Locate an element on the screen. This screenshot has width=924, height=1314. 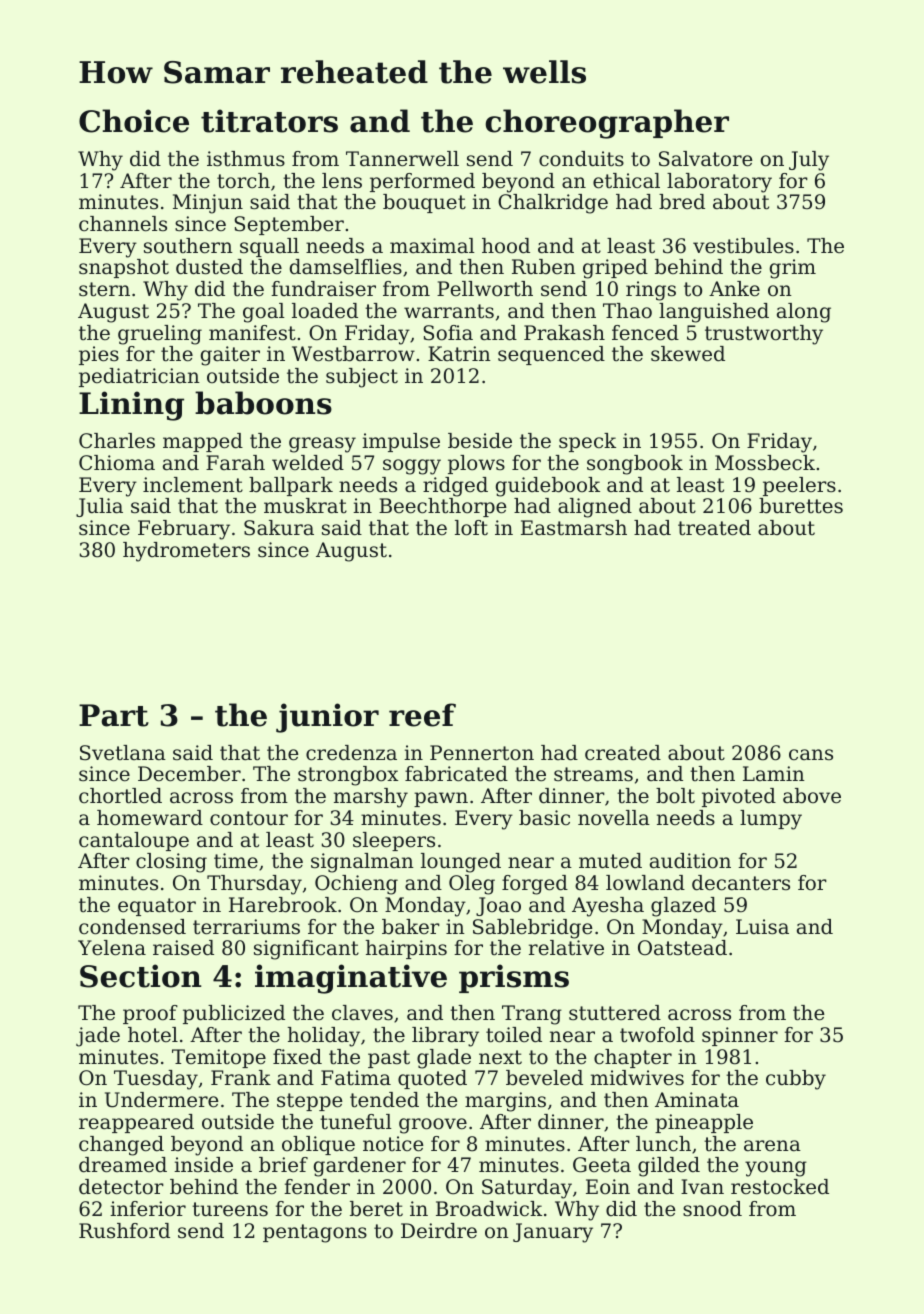
songbook is located at coordinates (635, 465).
